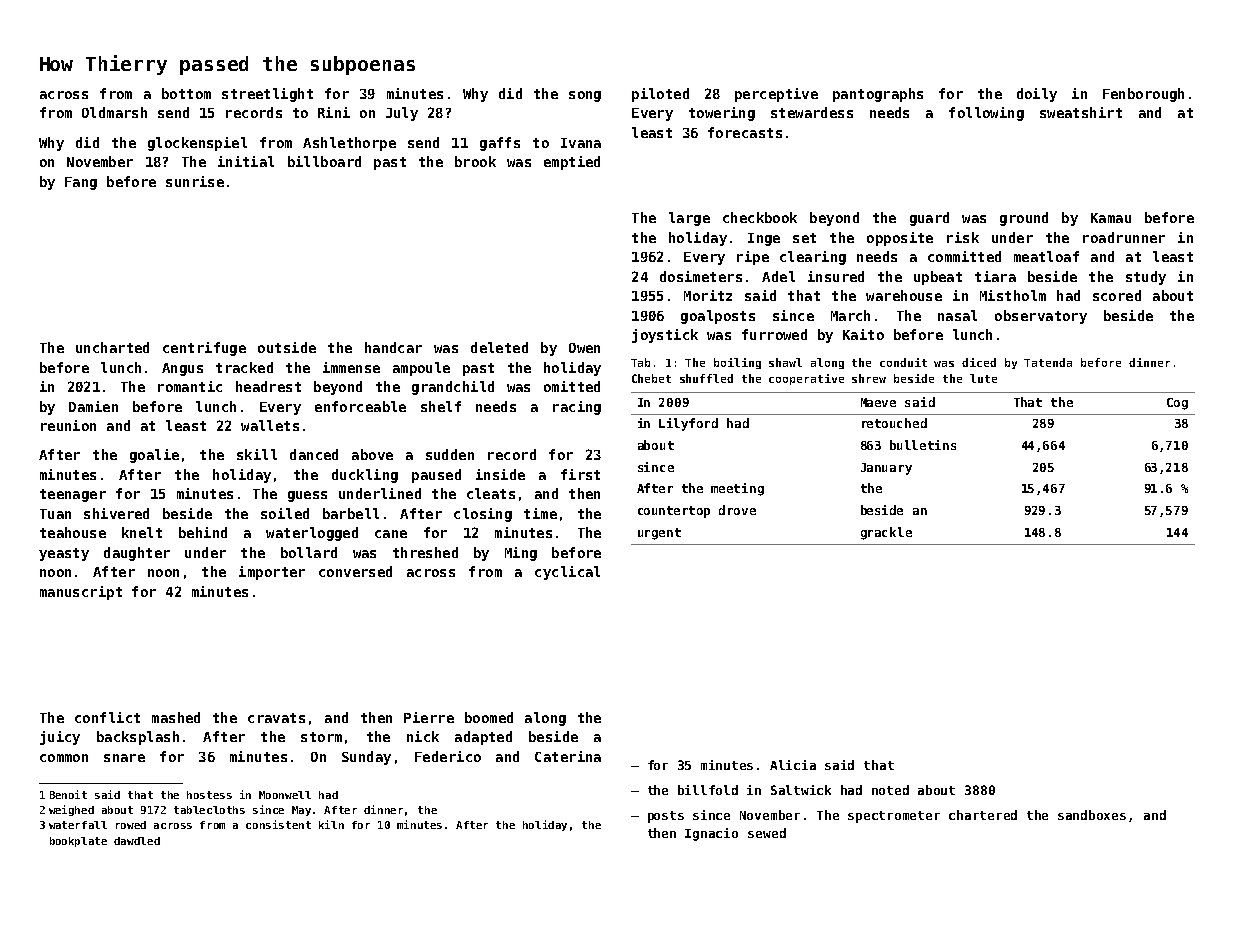 This document has width=1233, height=952. What do you see at coordinates (1117, 295) in the document?
I see `scored` at bounding box center [1117, 295].
